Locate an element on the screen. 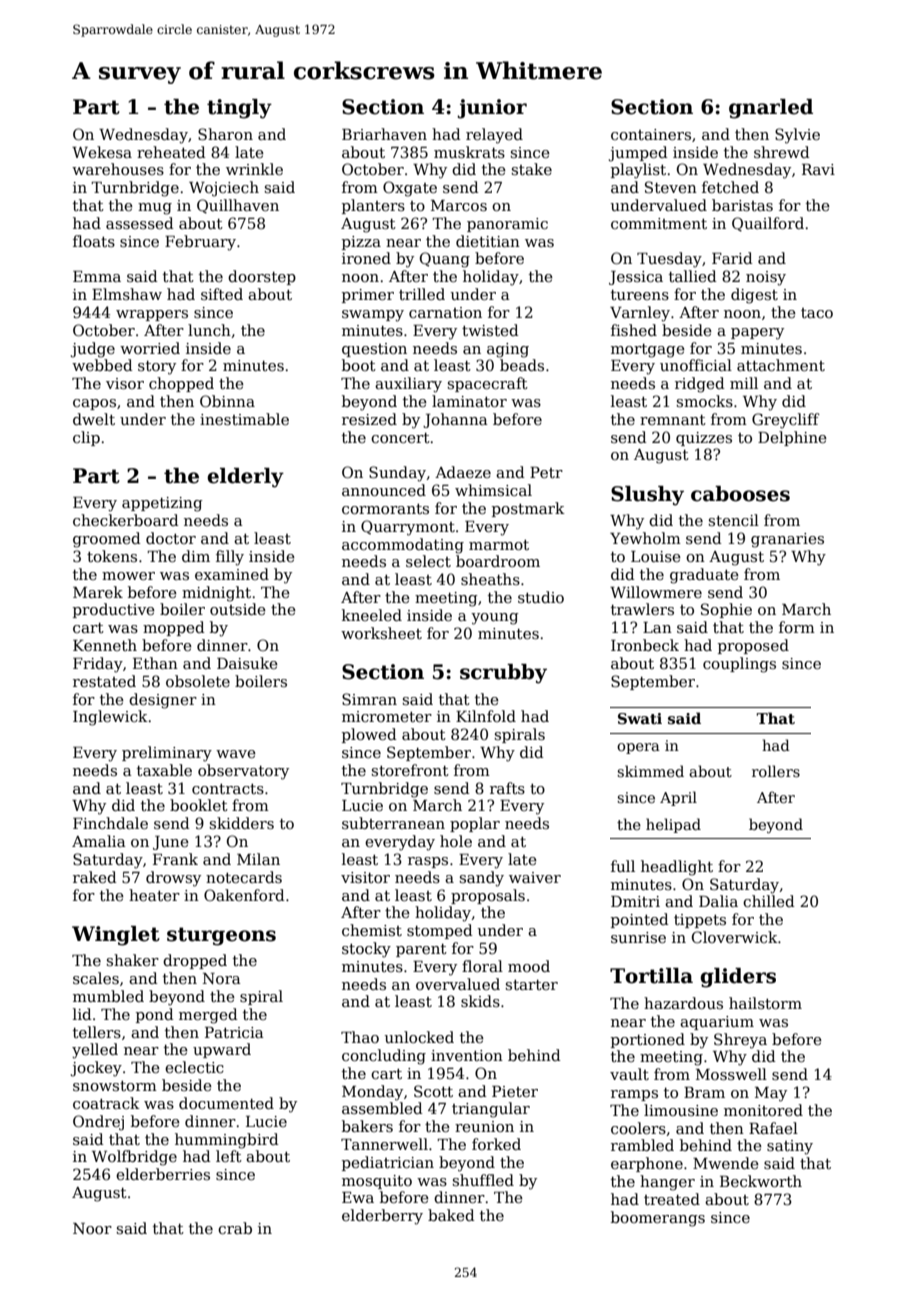  ironed is located at coordinates (366, 258).
